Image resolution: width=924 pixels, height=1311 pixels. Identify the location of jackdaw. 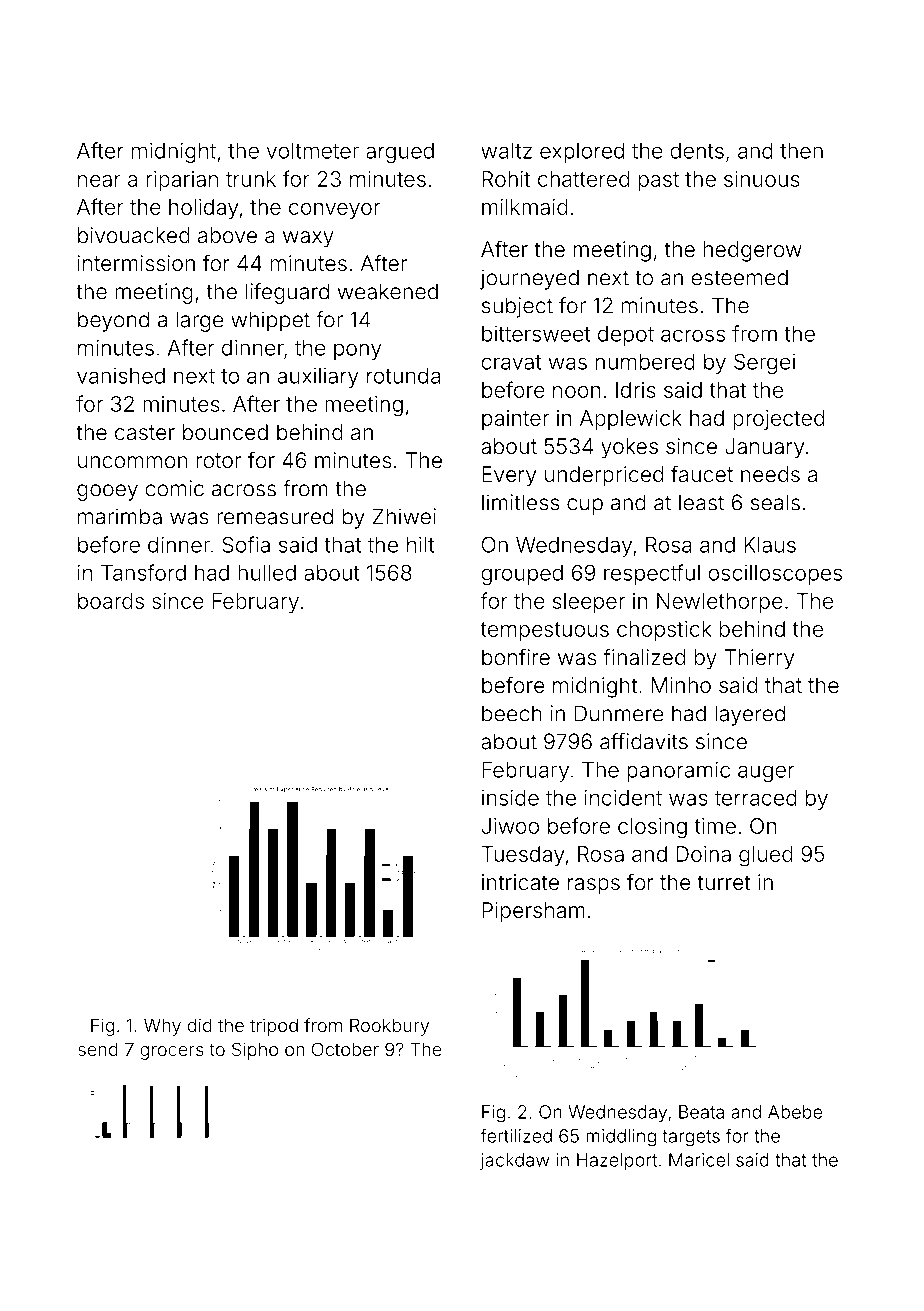
(514, 1161).
